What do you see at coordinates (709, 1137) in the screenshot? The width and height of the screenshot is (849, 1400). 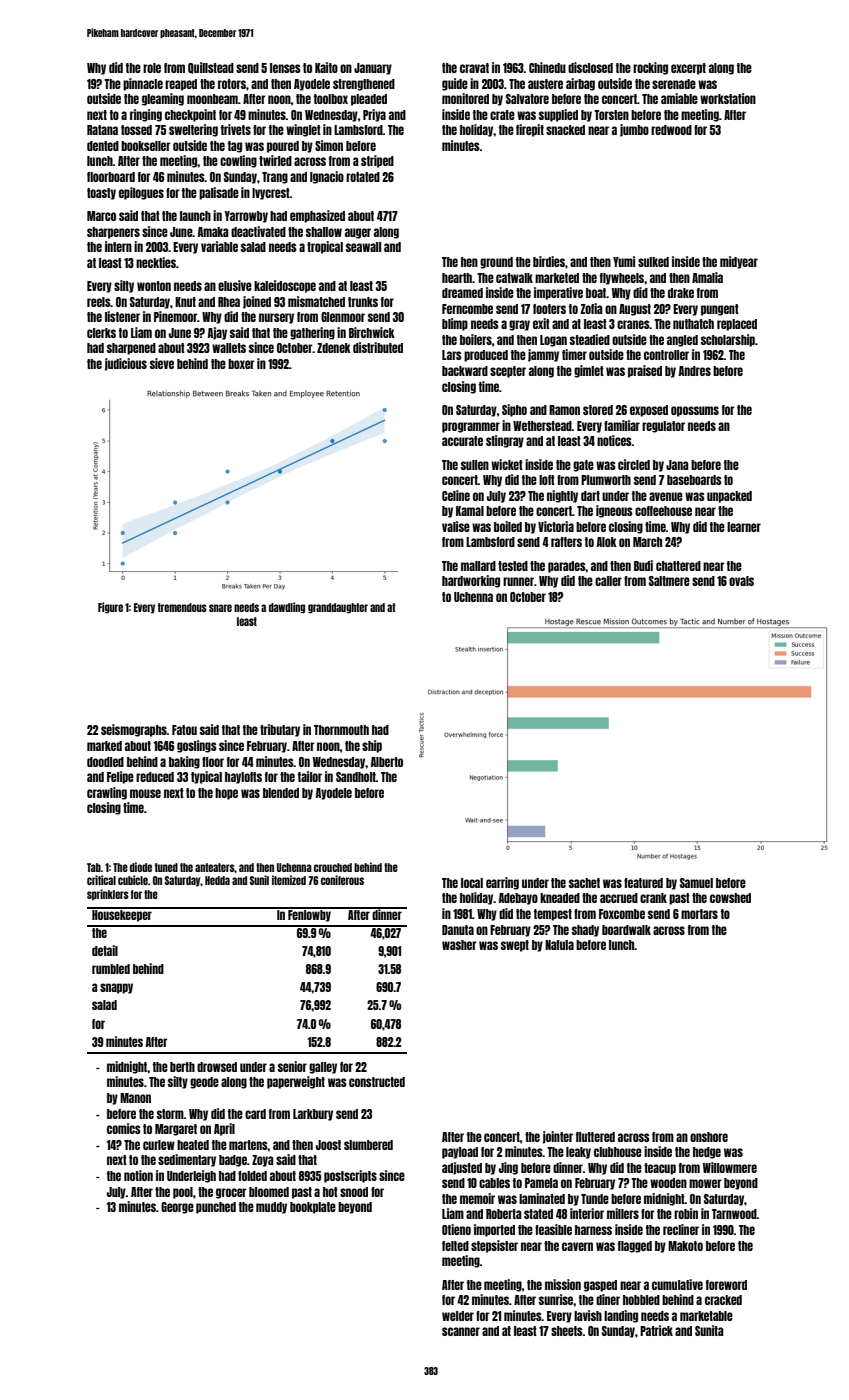 I see `onshore` at bounding box center [709, 1137].
